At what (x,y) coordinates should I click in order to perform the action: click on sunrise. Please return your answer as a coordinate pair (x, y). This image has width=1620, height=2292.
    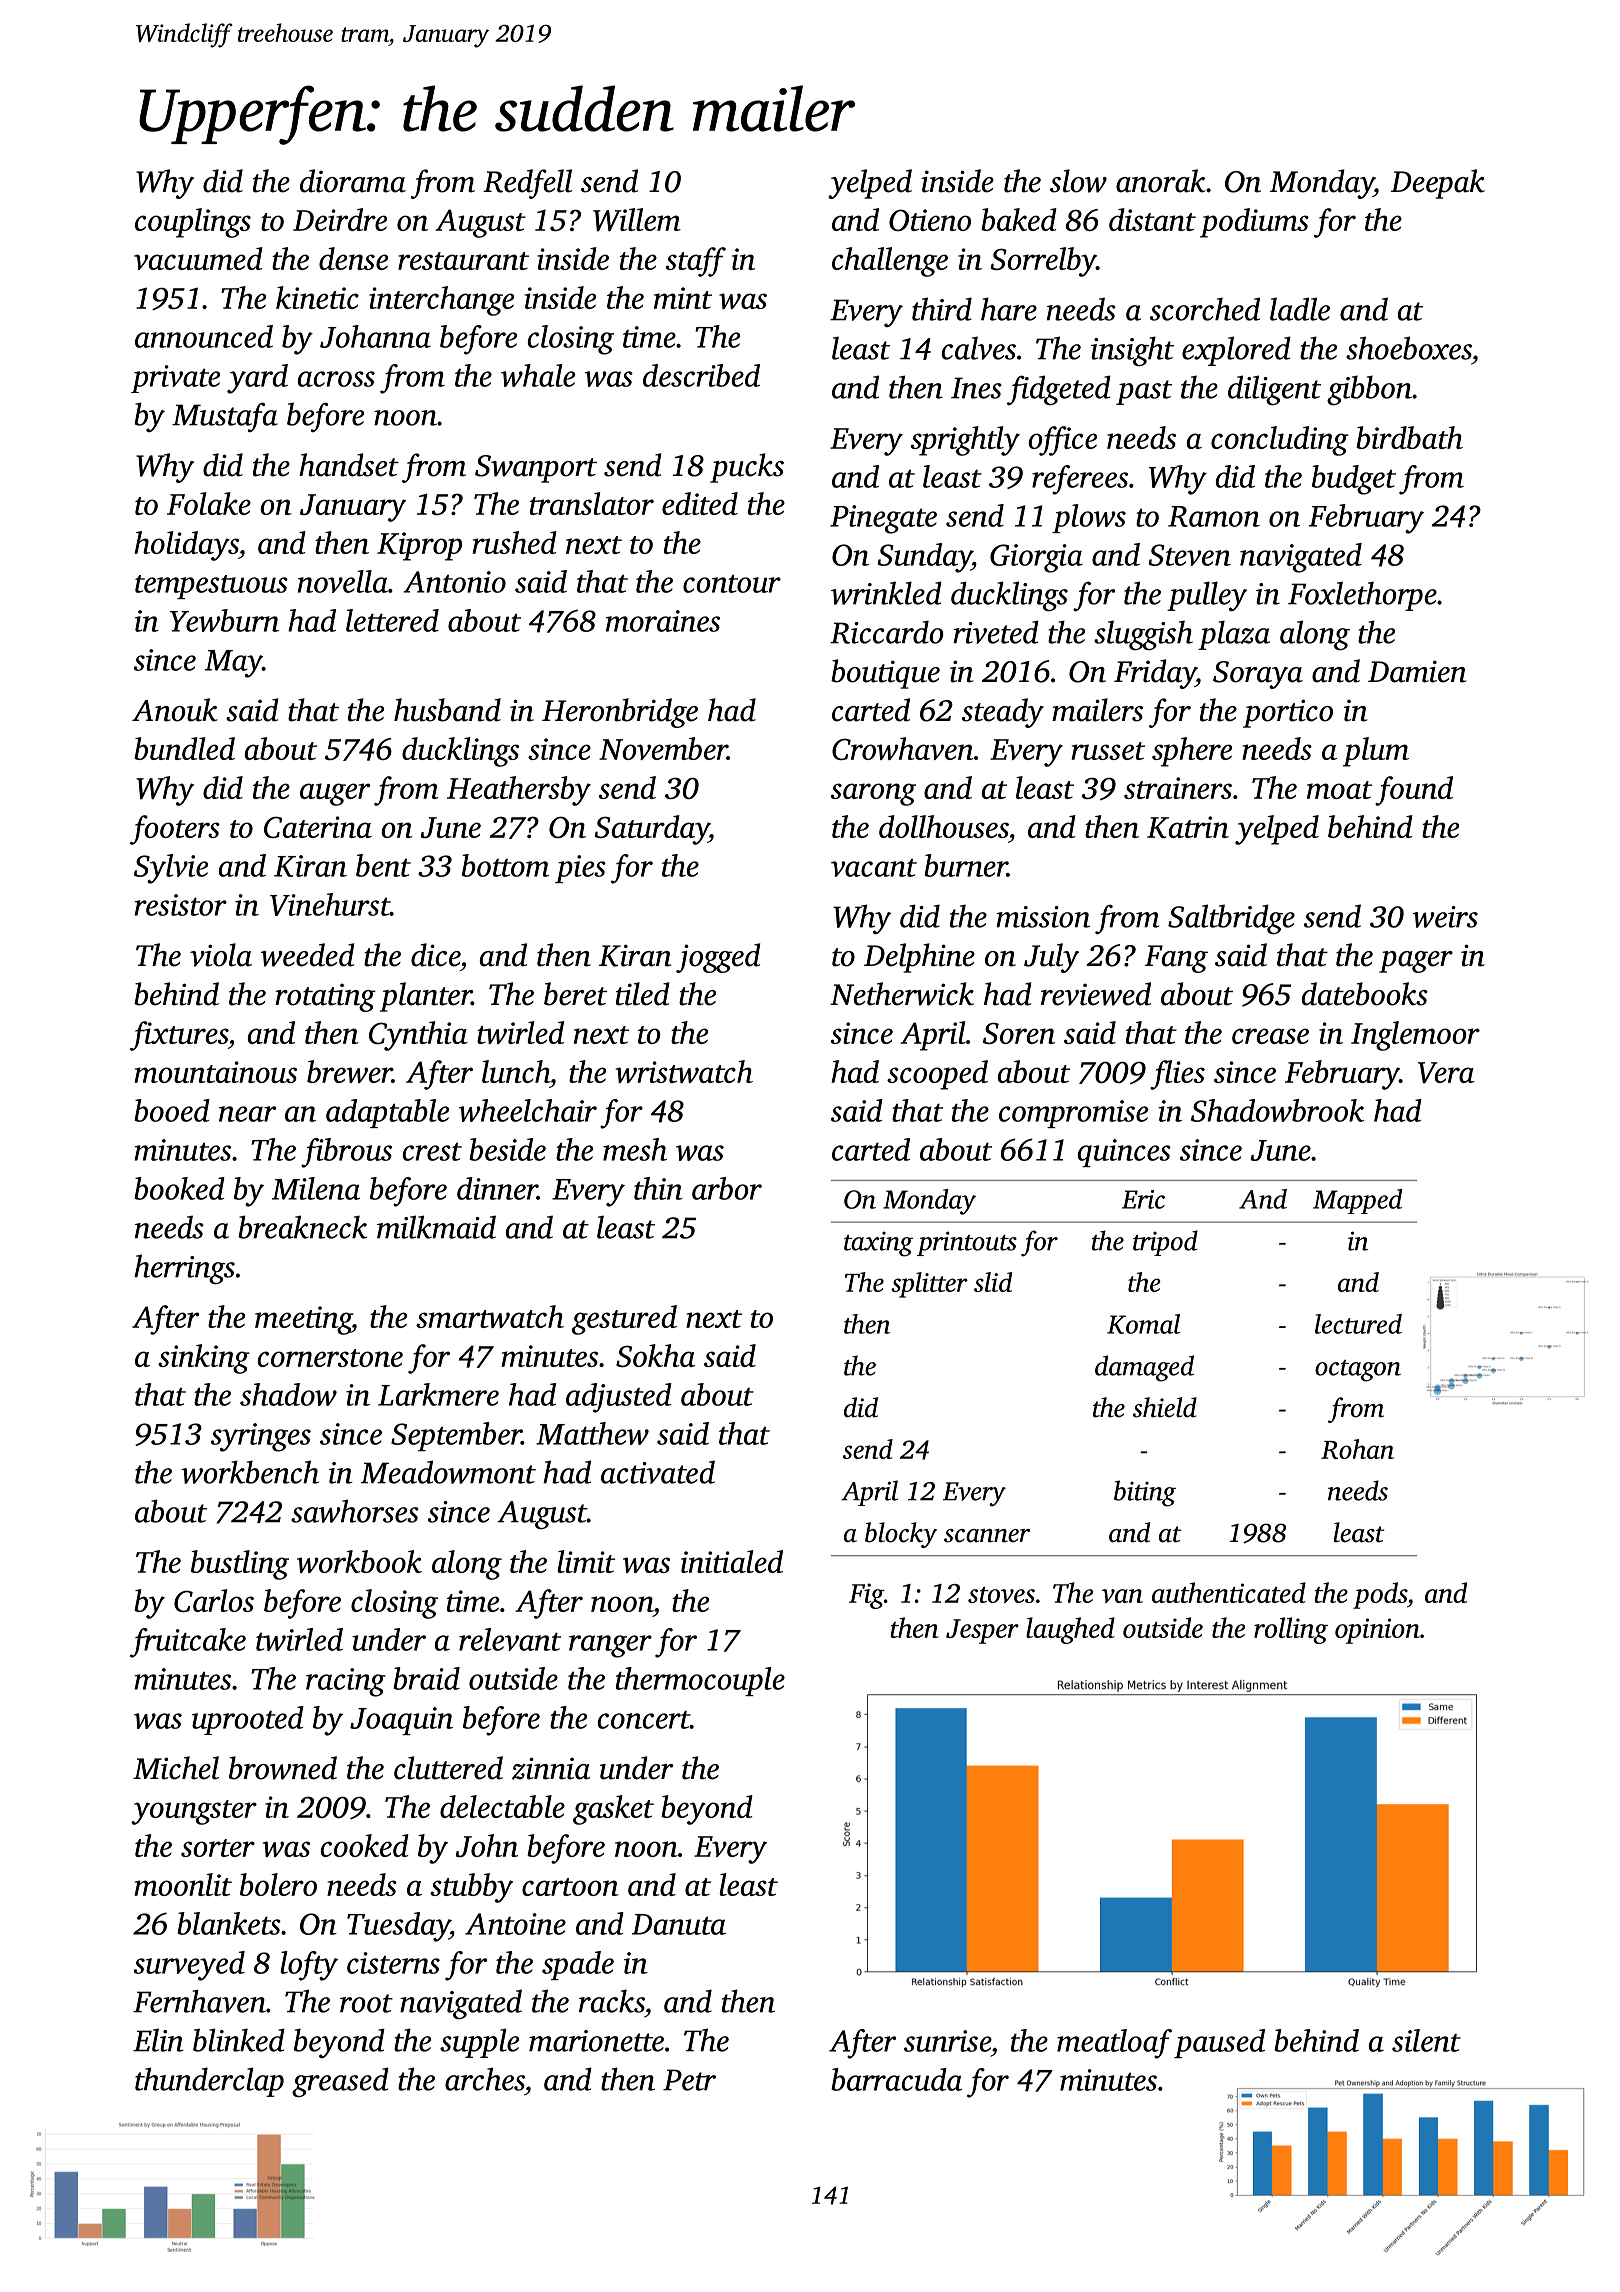
    Looking at the image, I should click on (947, 2041).
